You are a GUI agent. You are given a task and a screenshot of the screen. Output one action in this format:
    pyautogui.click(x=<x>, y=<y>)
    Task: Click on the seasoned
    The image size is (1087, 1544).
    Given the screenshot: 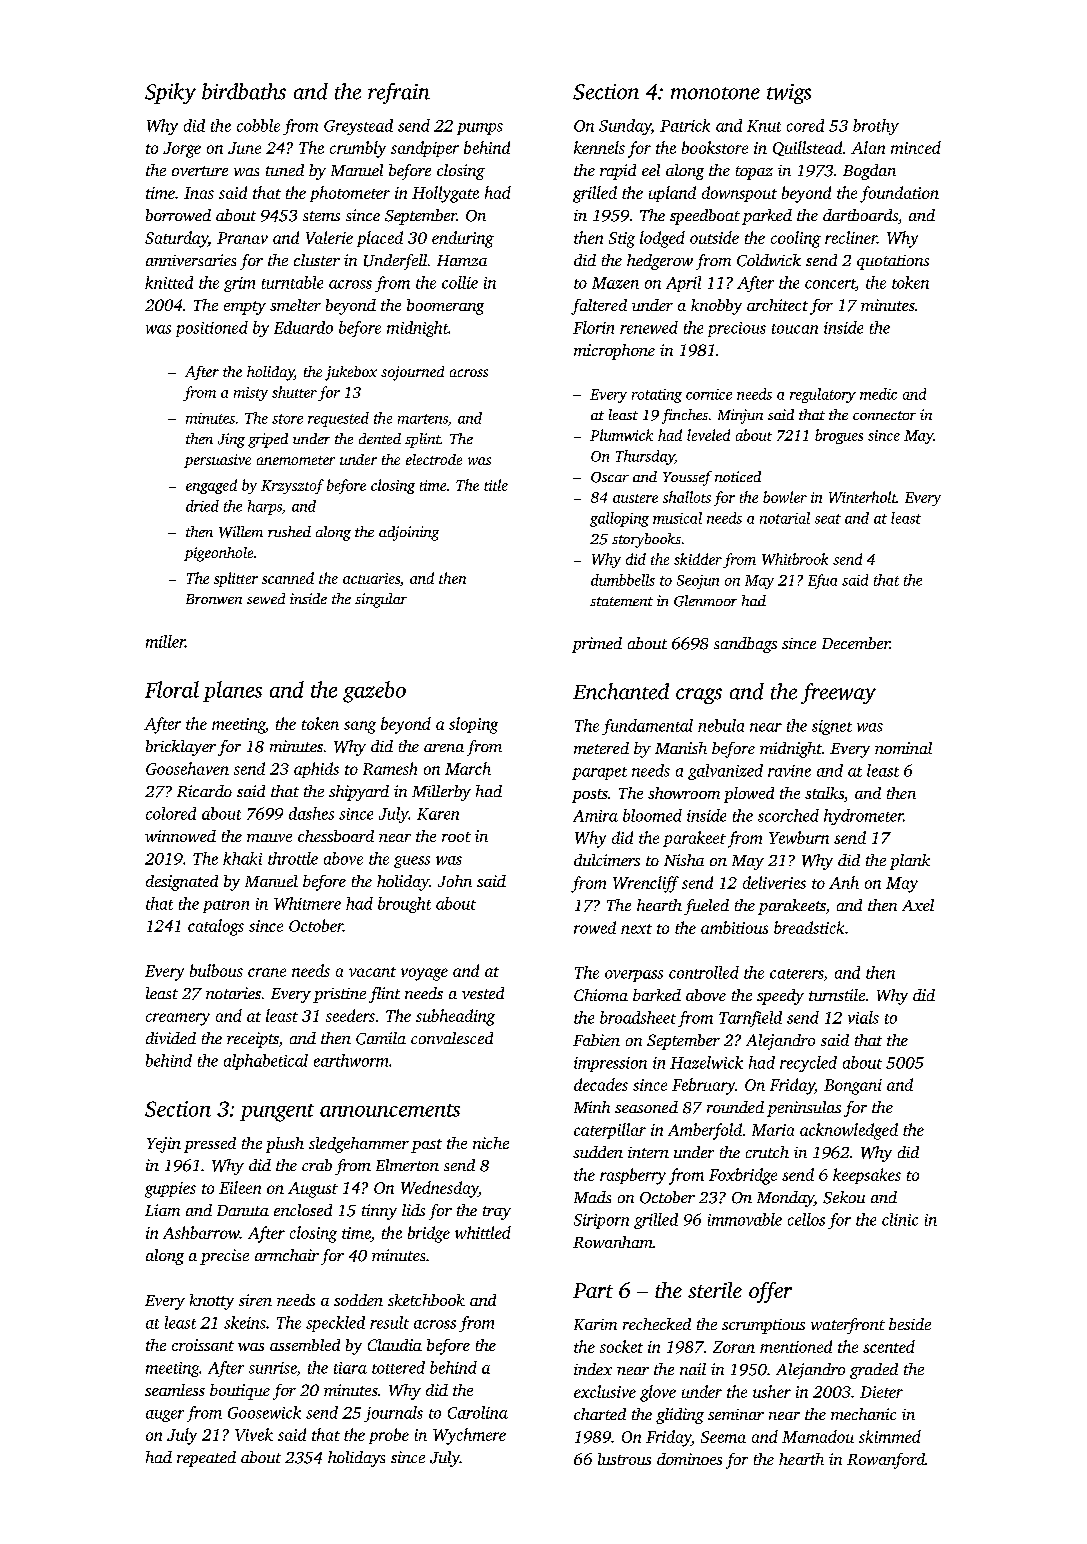 What is the action you would take?
    pyautogui.click(x=646, y=1107)
